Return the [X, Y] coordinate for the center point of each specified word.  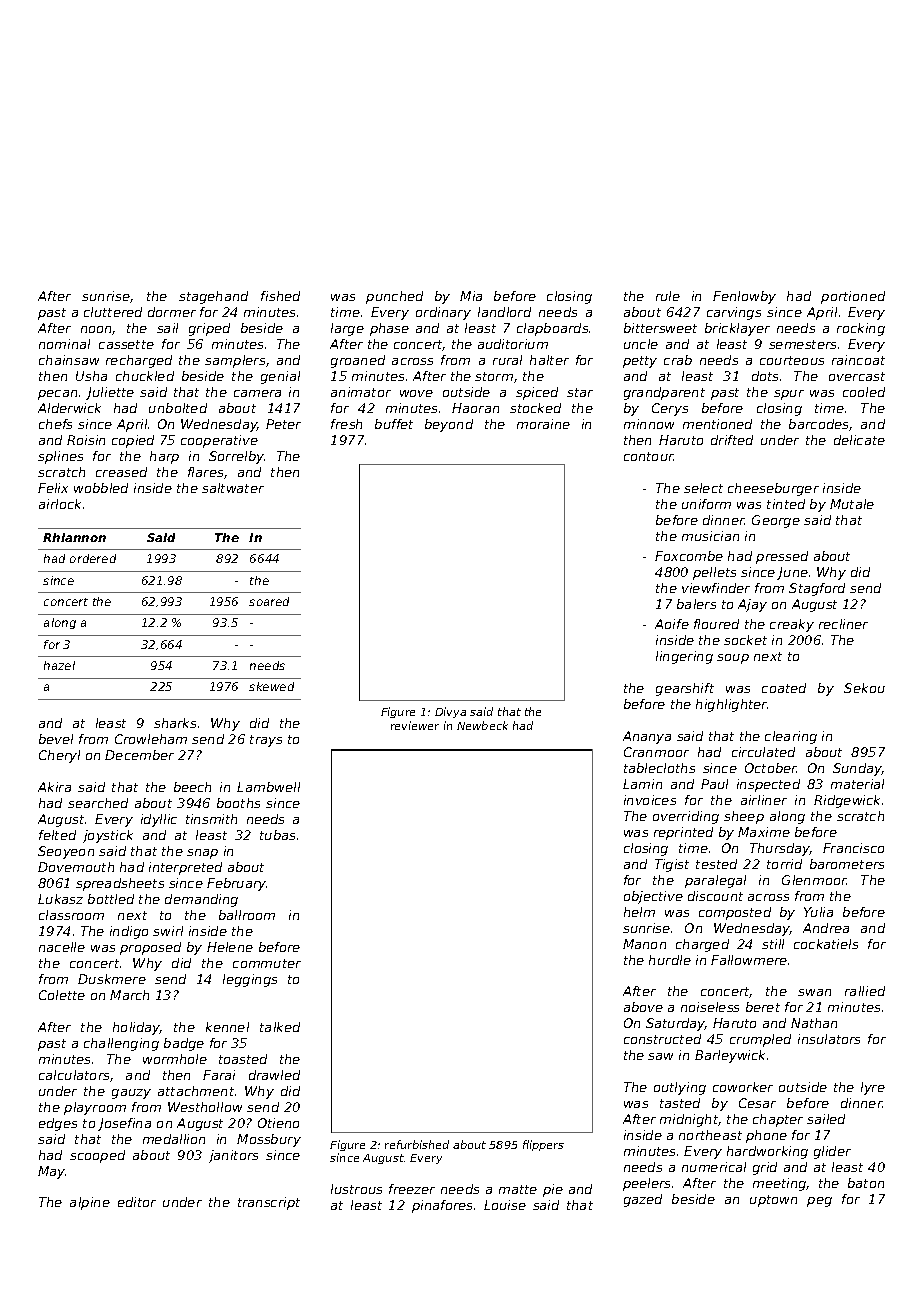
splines [60, 457]
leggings [250, 980]
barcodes [818, 424]
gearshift [685, 689]
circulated [763, 752]
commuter [267, 963]
